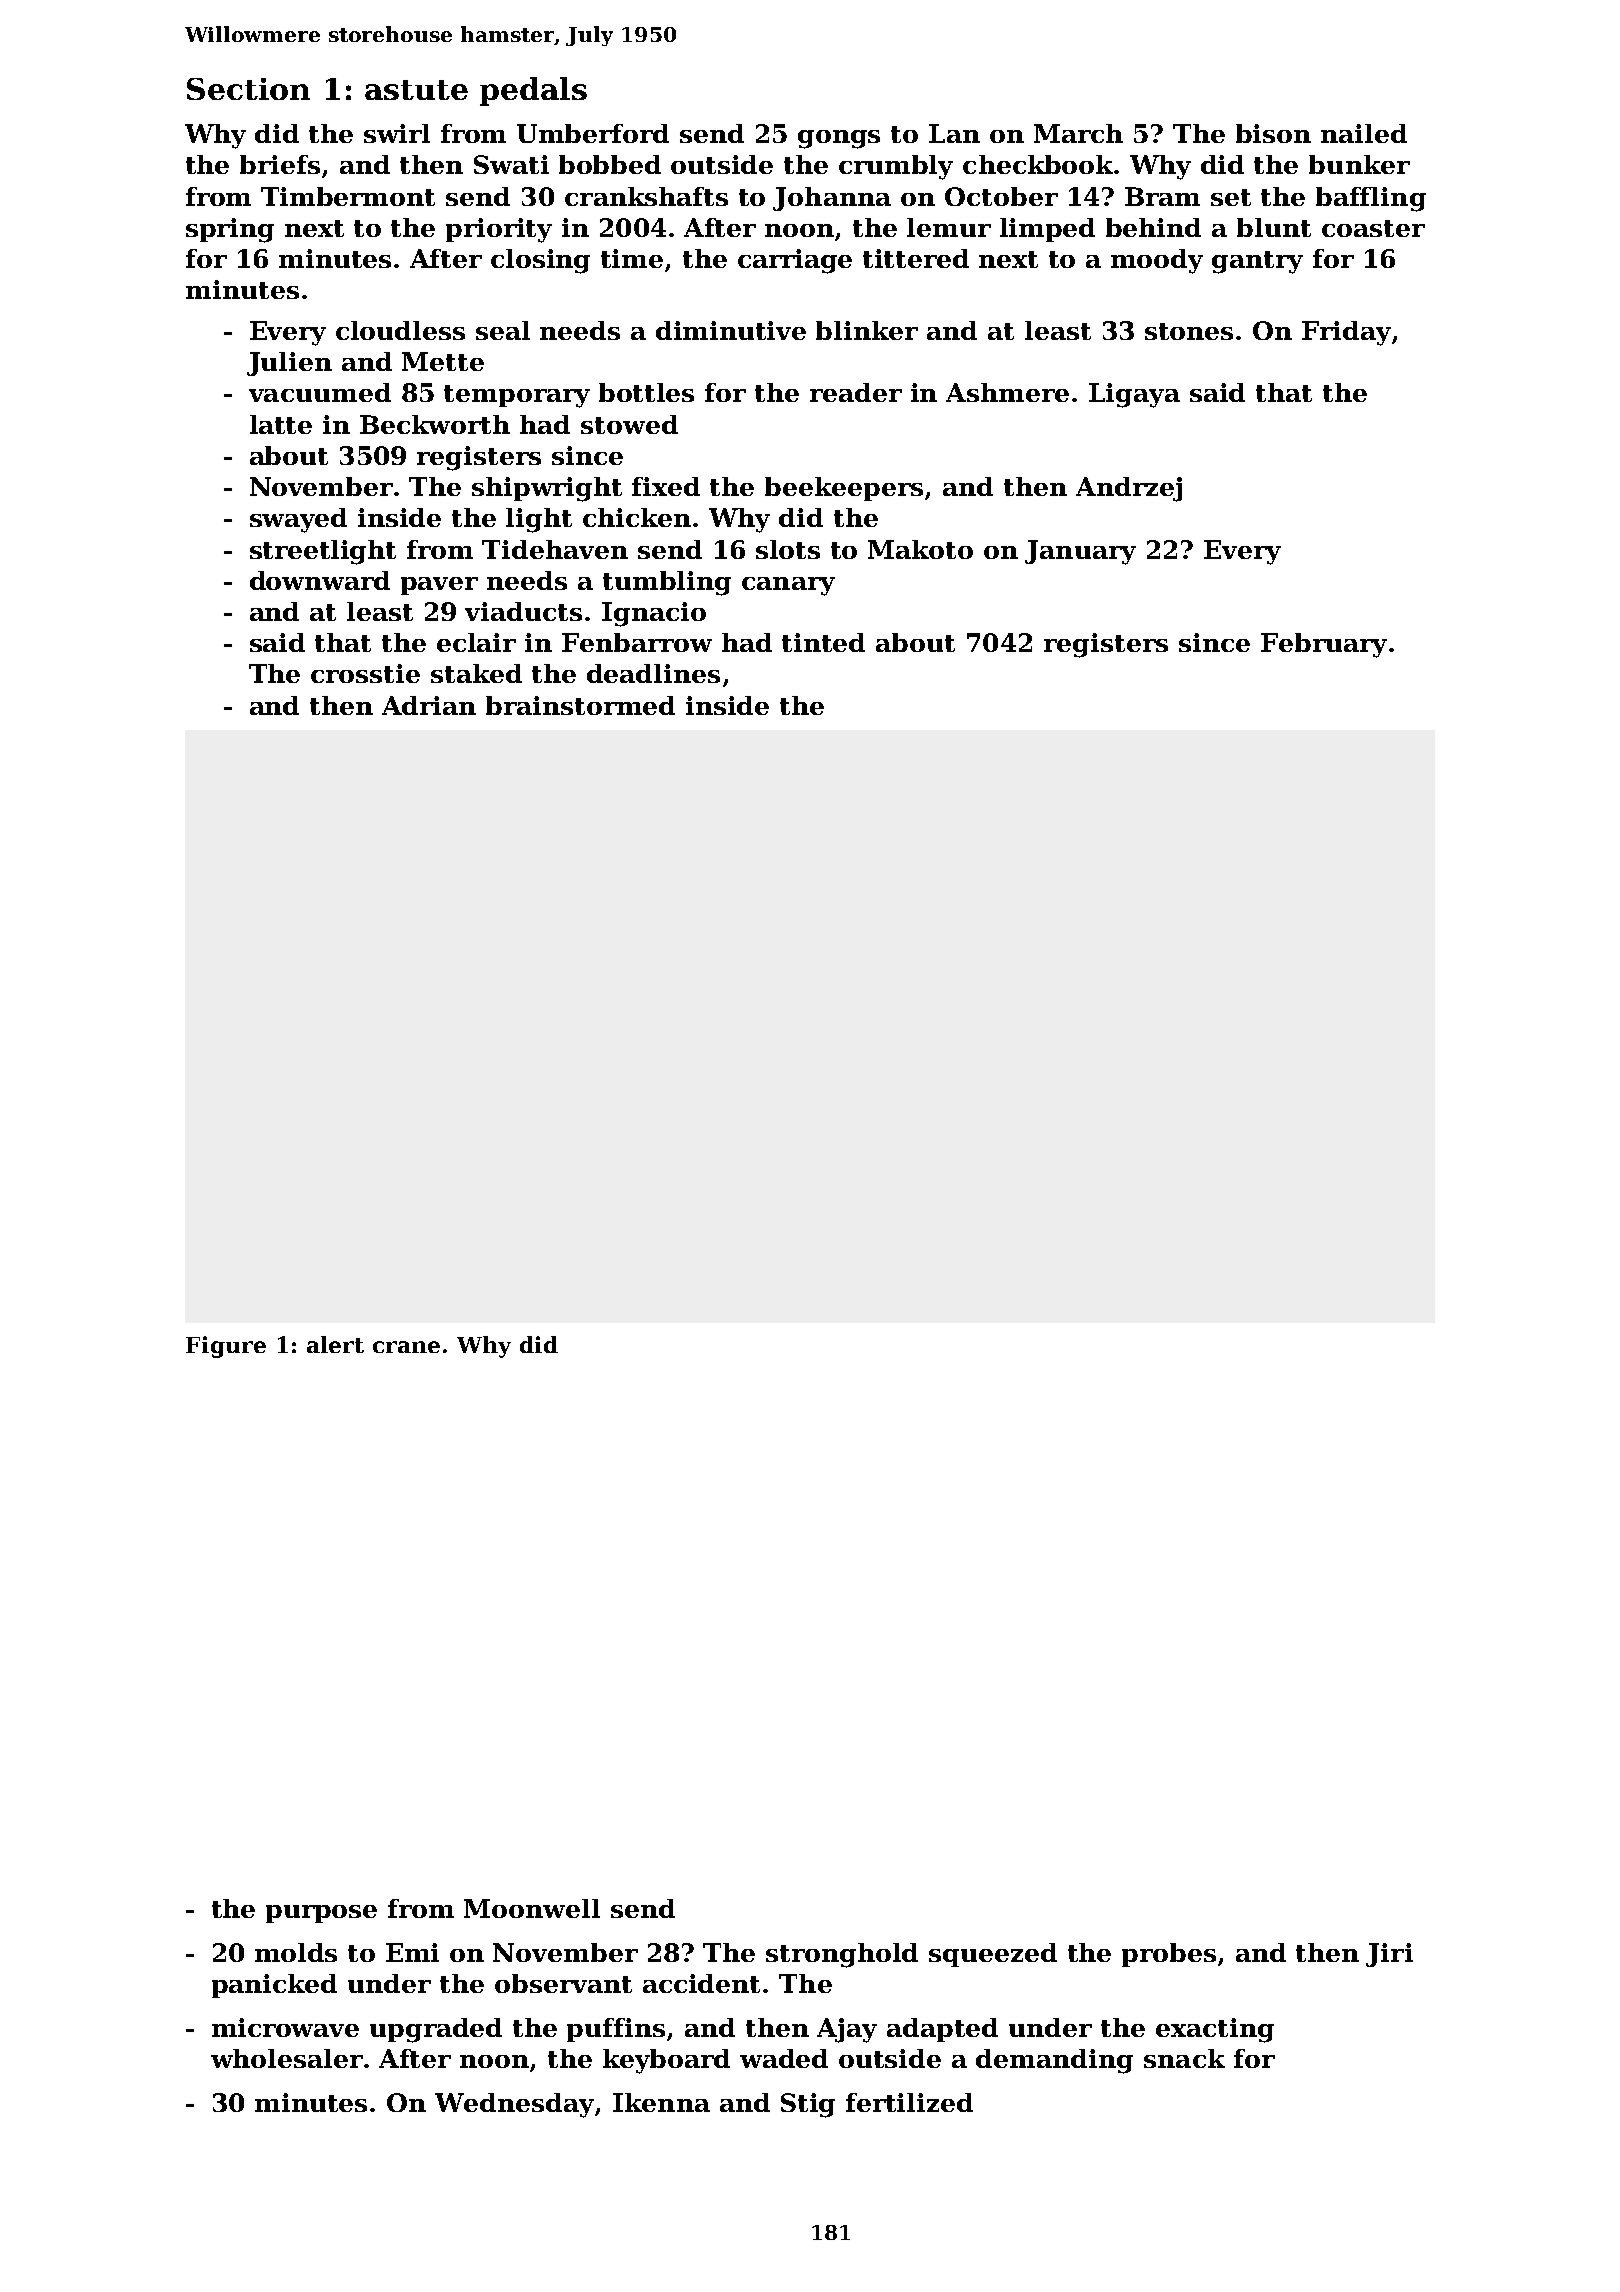 The image size is (1620, 2292). What do you see at coordinates (226, 1347) in the screenshot?
I see `Figure` at bounding box center [226, 1347].
